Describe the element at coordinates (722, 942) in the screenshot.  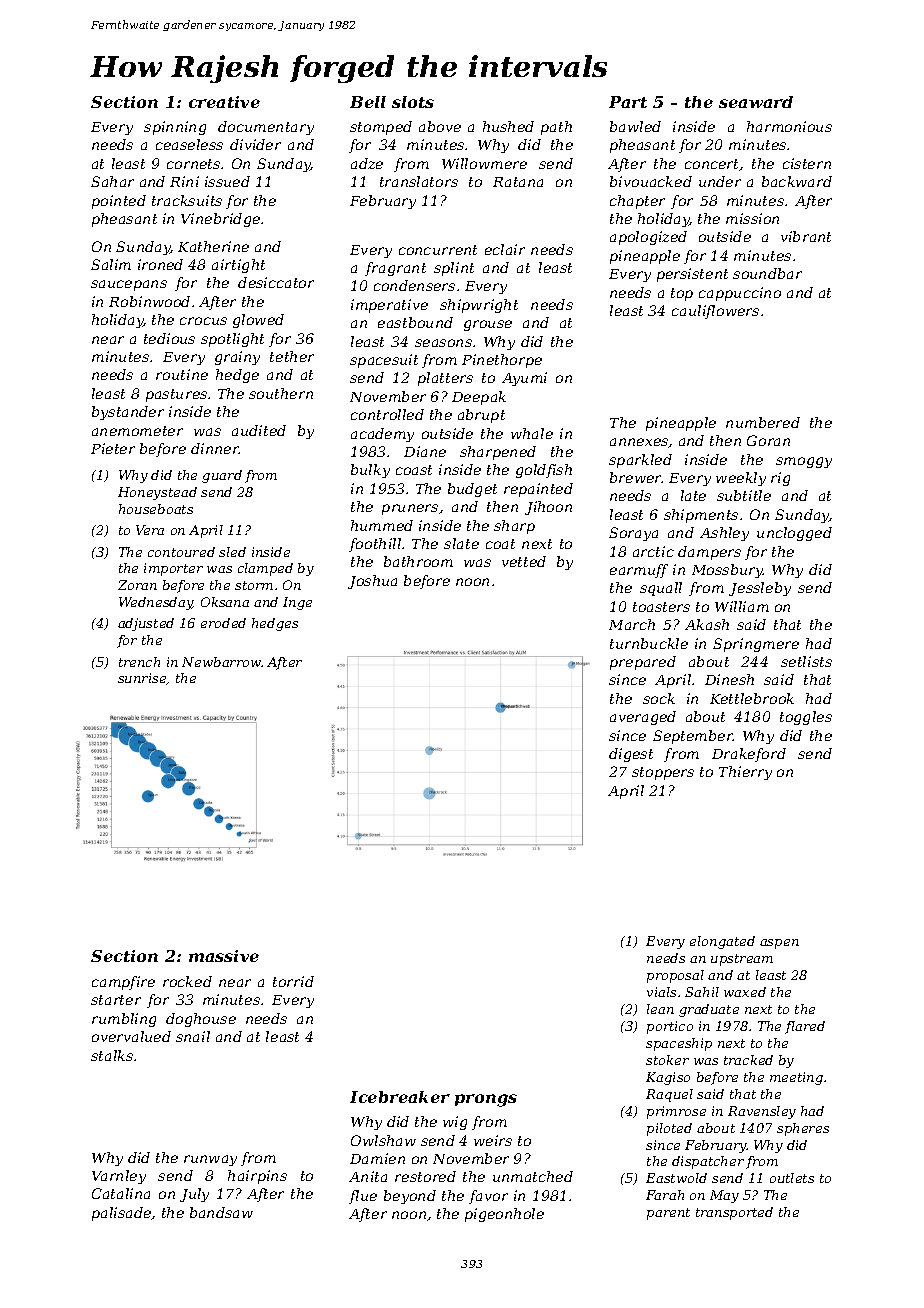
I see `elongated` at that location.
